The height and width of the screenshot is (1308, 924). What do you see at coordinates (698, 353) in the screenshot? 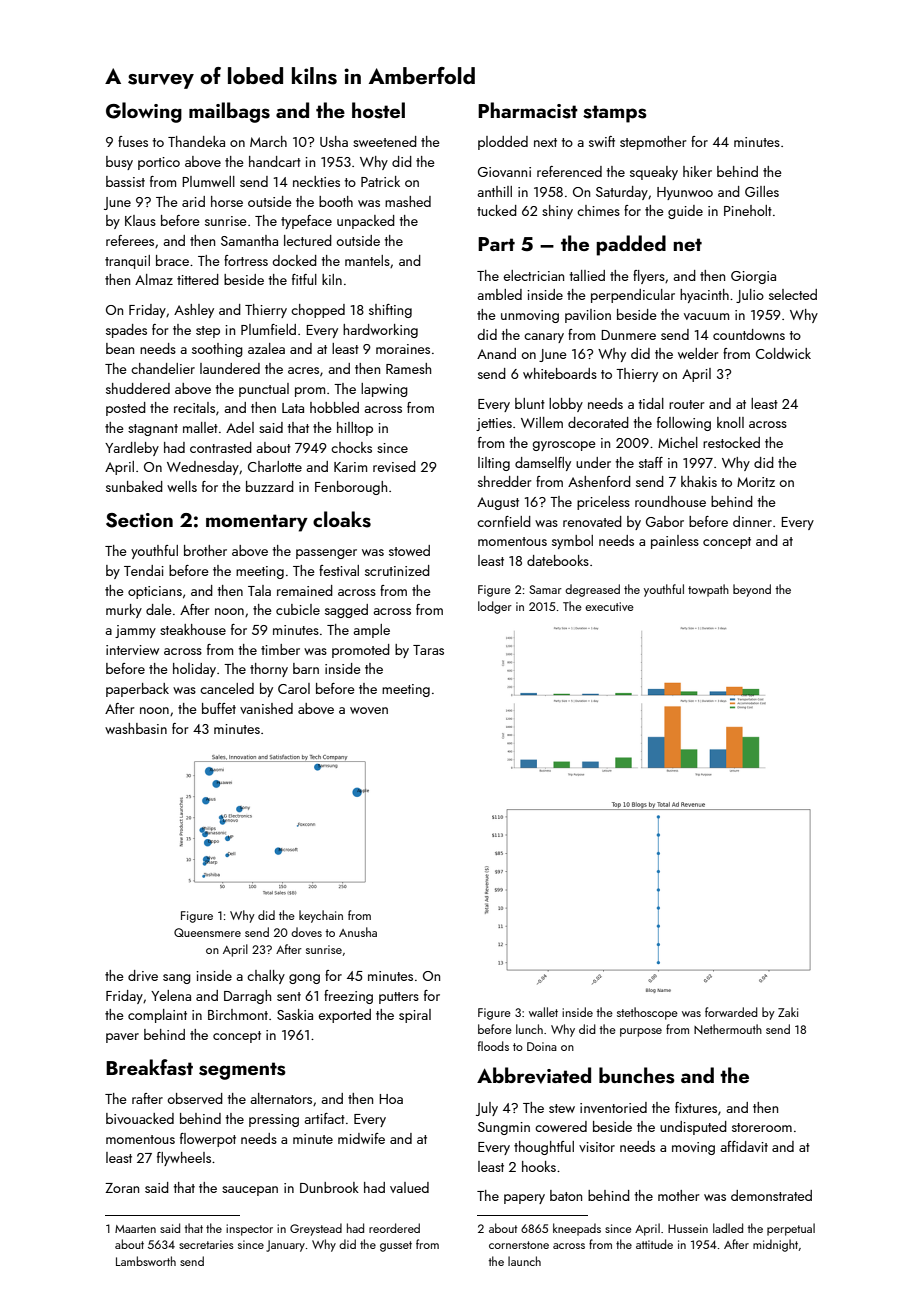
I see `welder` at bounding box center [698, 353].
